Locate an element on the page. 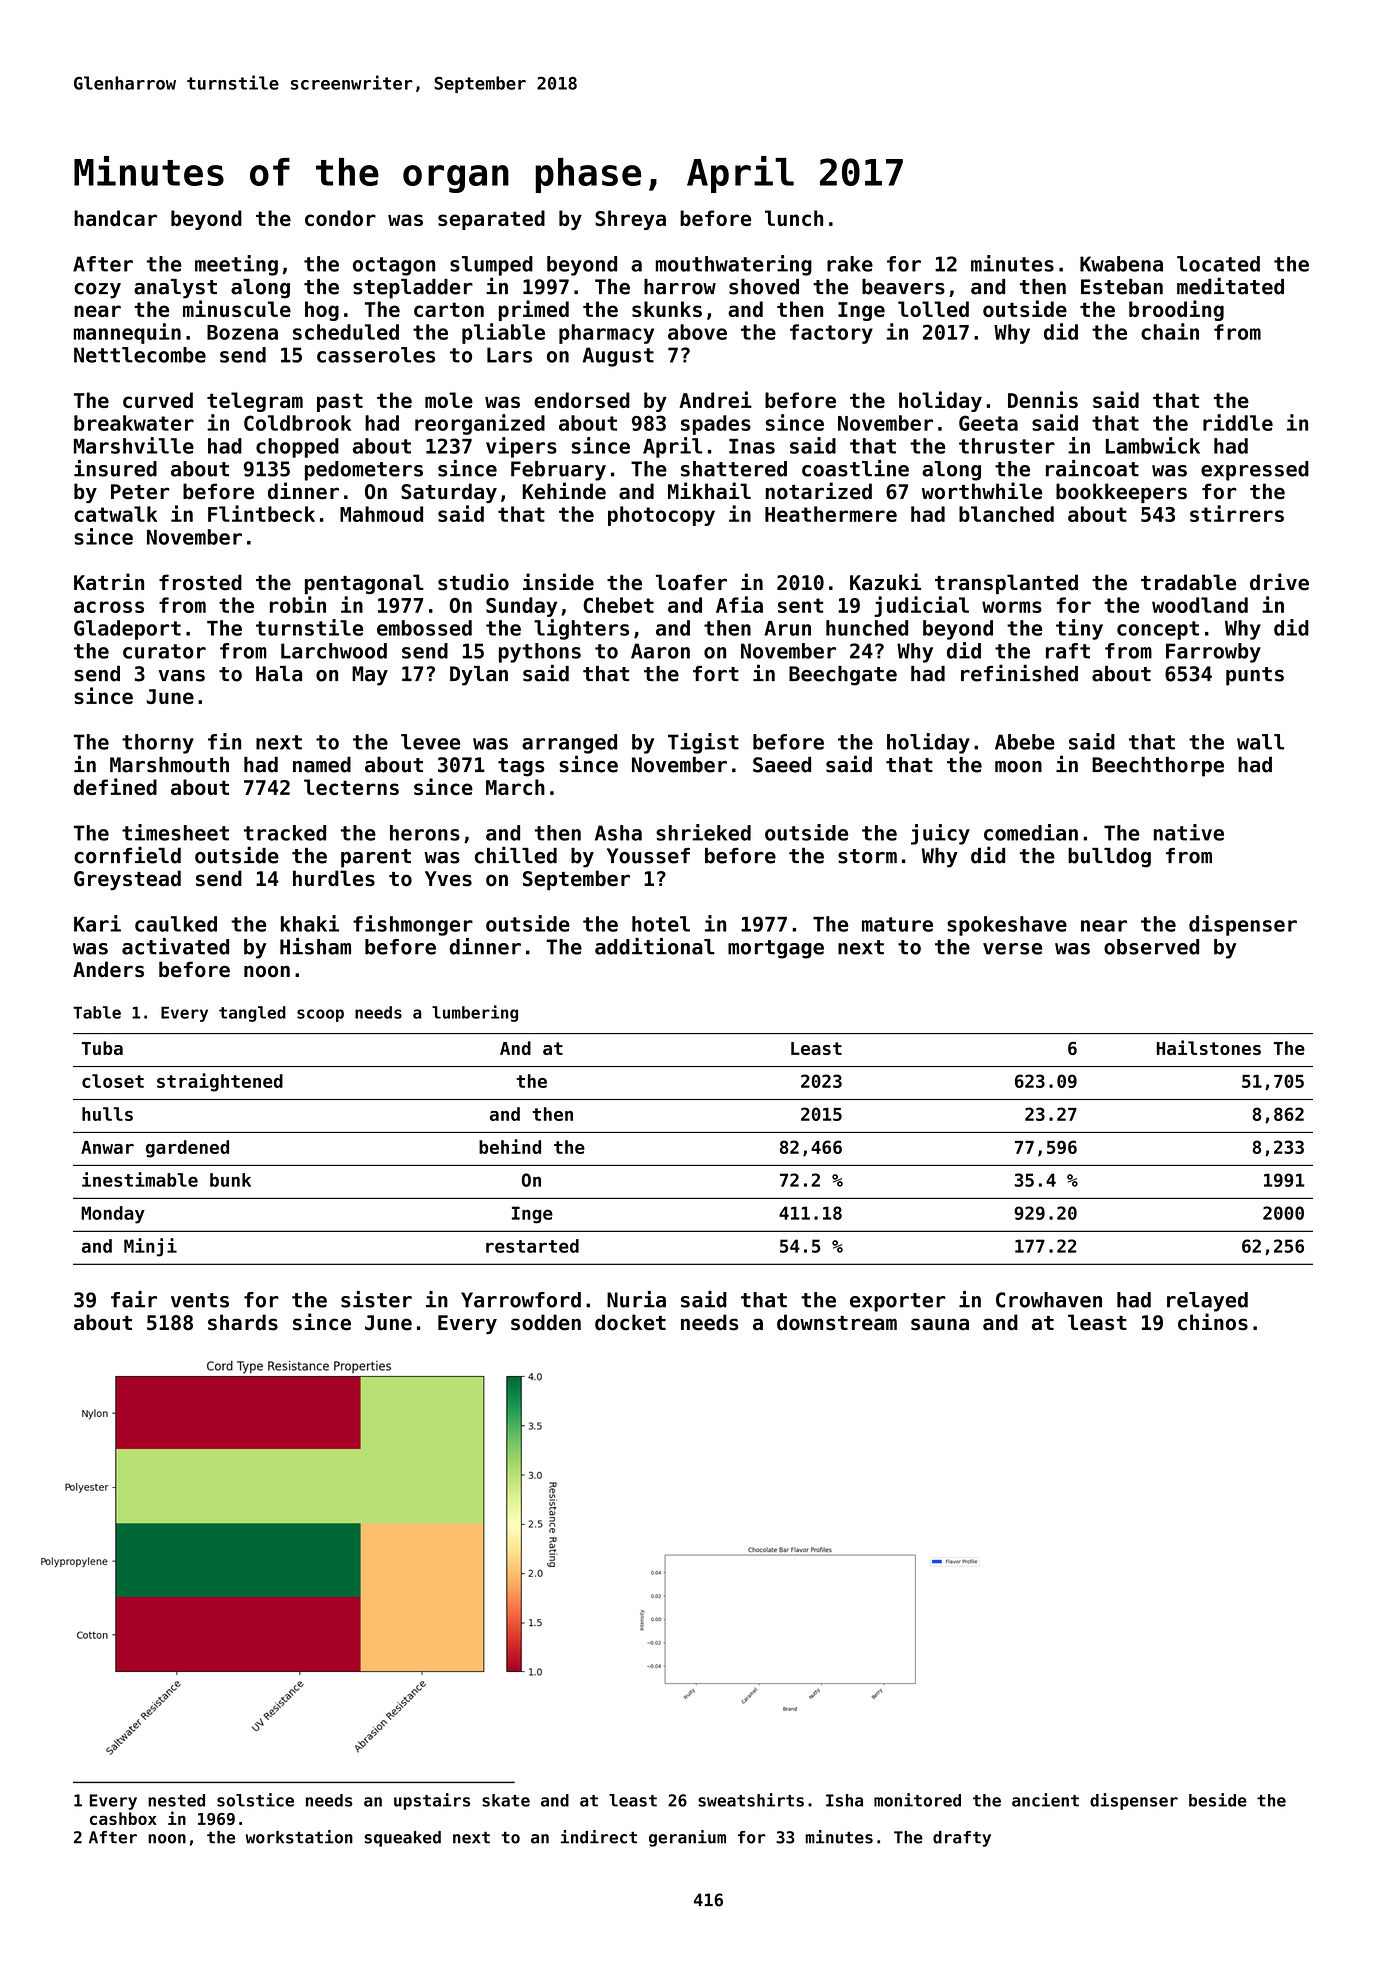 The width and height of the document is (1386, 1969). beside is located at coordinates (1218, 1800).
